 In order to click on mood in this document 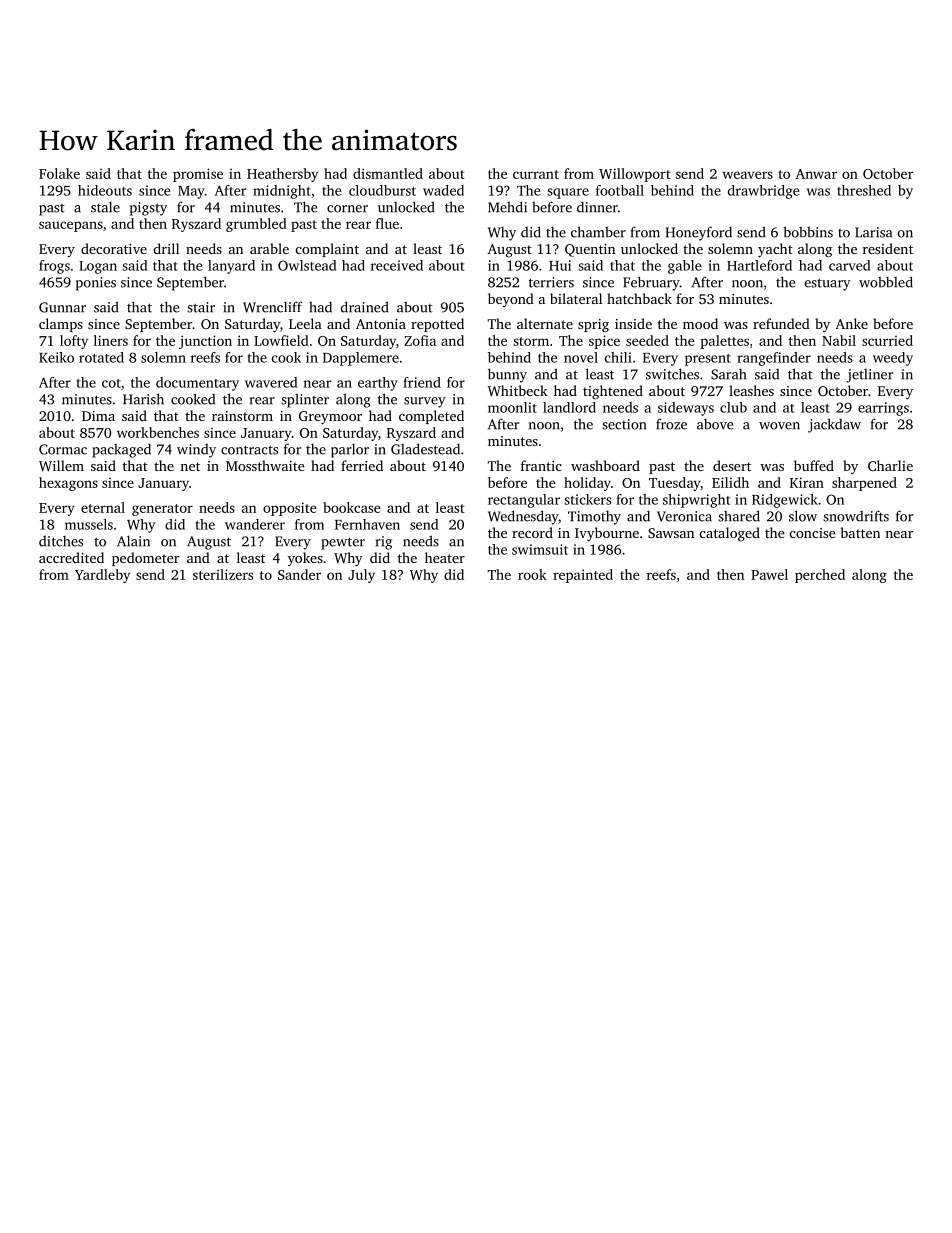, I will do `click(700, 323)`.
